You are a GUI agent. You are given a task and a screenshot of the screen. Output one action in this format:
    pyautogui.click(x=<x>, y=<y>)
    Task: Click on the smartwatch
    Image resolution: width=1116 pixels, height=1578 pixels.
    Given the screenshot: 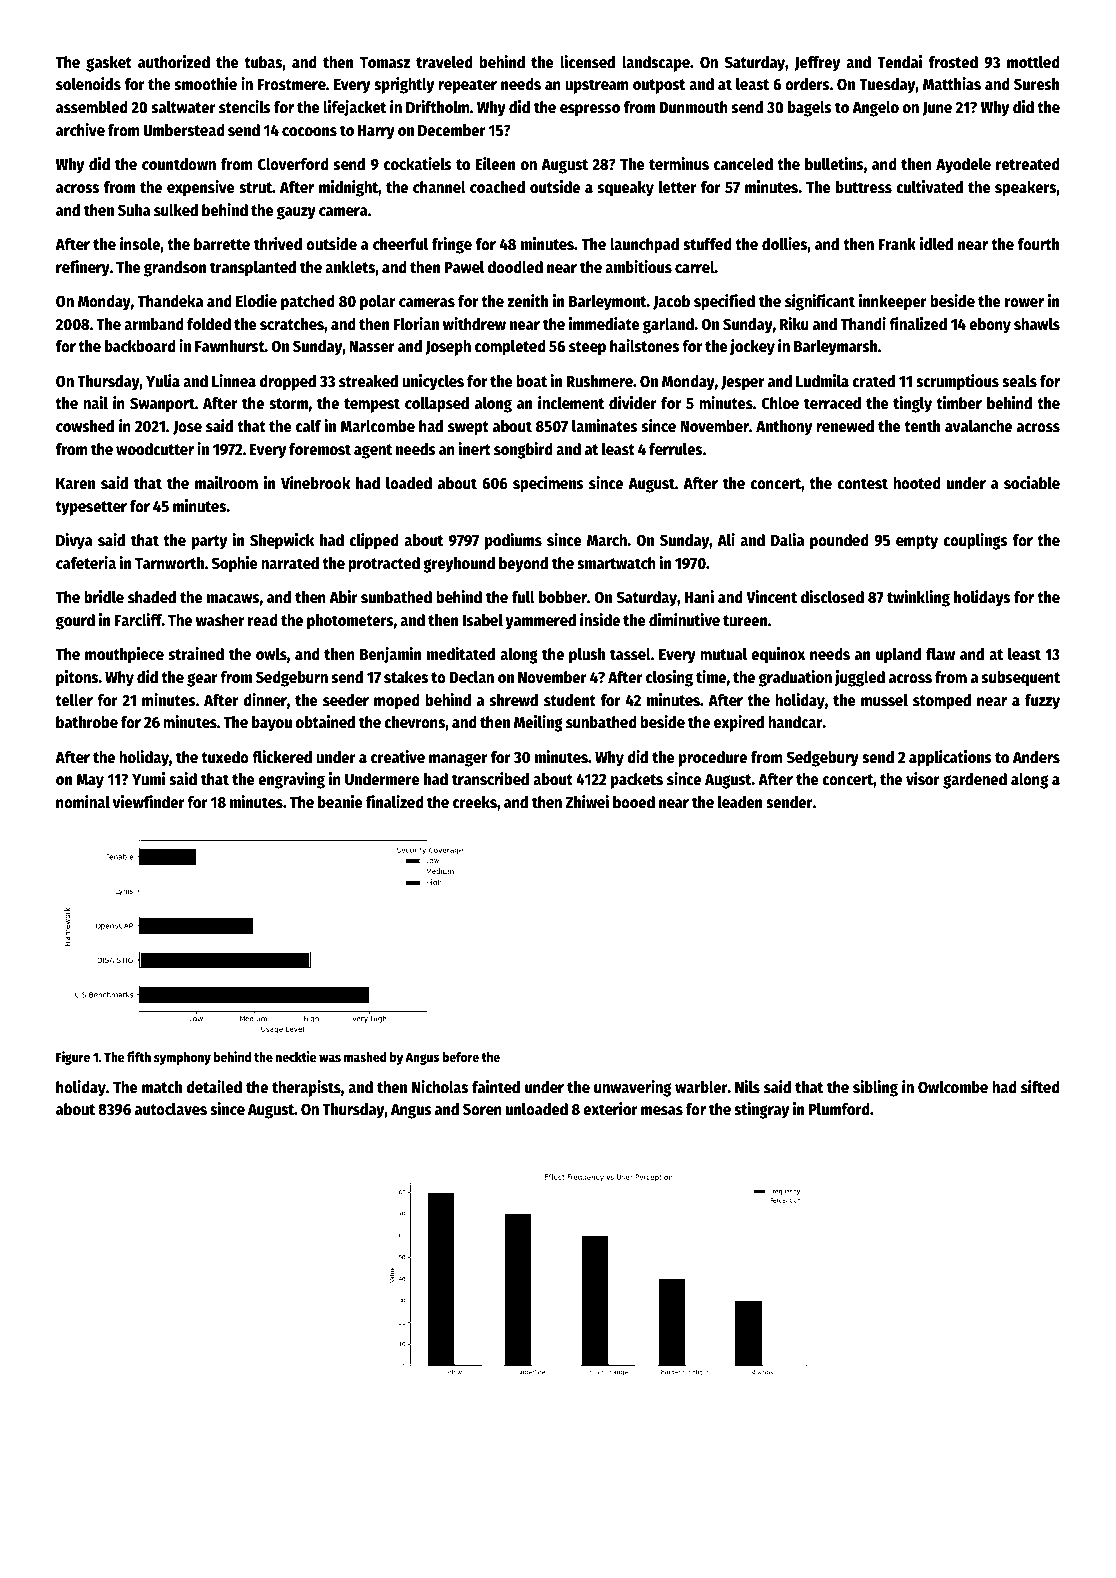 What is the action you would take?
    pyautogui.click(x=616, y=563)
